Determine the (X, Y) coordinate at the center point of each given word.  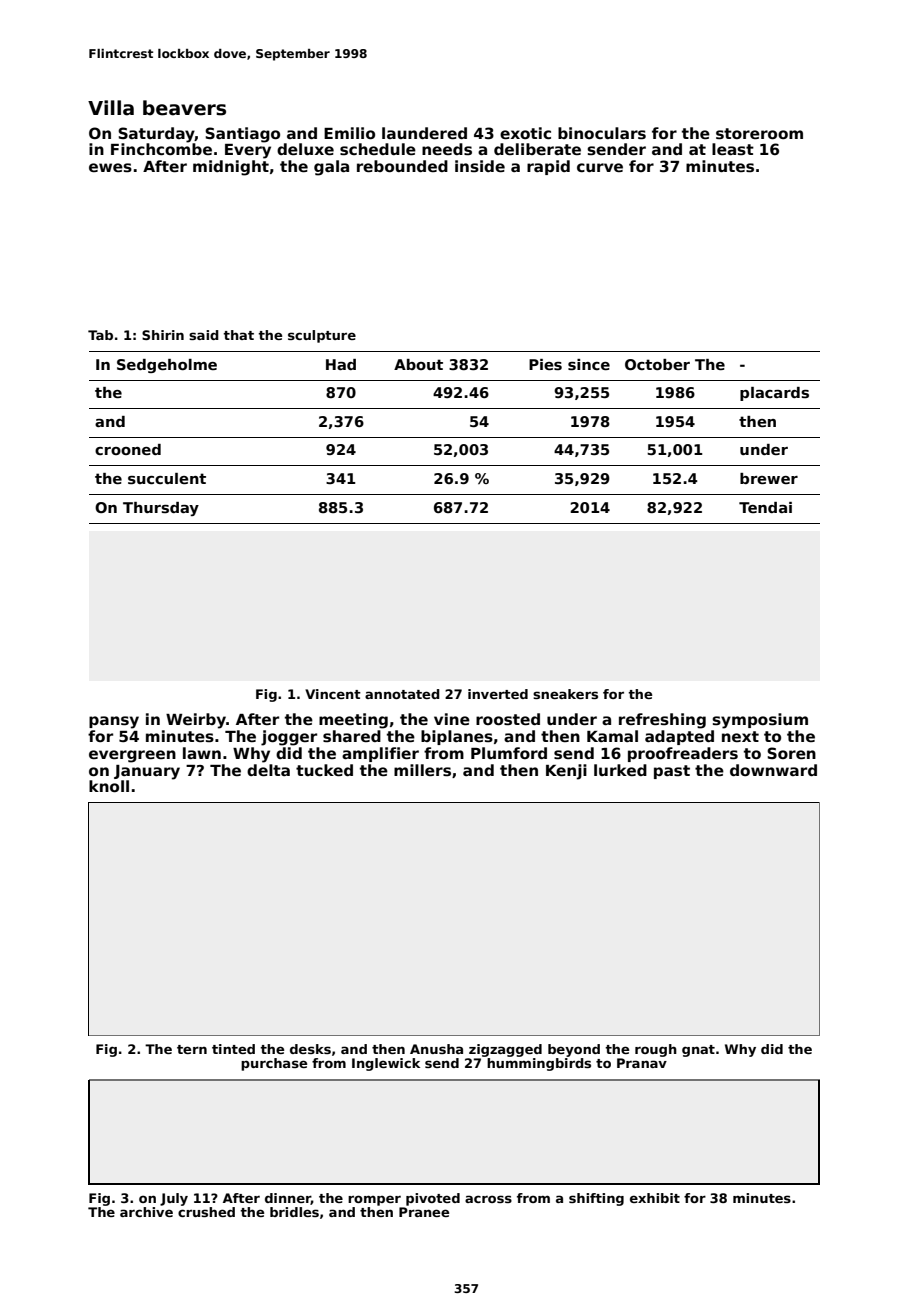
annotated (402, 694)
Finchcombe (161, 149)
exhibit (655, 1198)
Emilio (349, 133)
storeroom (759, 134)
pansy (114, 722)
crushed (206, 1212)
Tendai (765, 507)
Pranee (424, 1212)
